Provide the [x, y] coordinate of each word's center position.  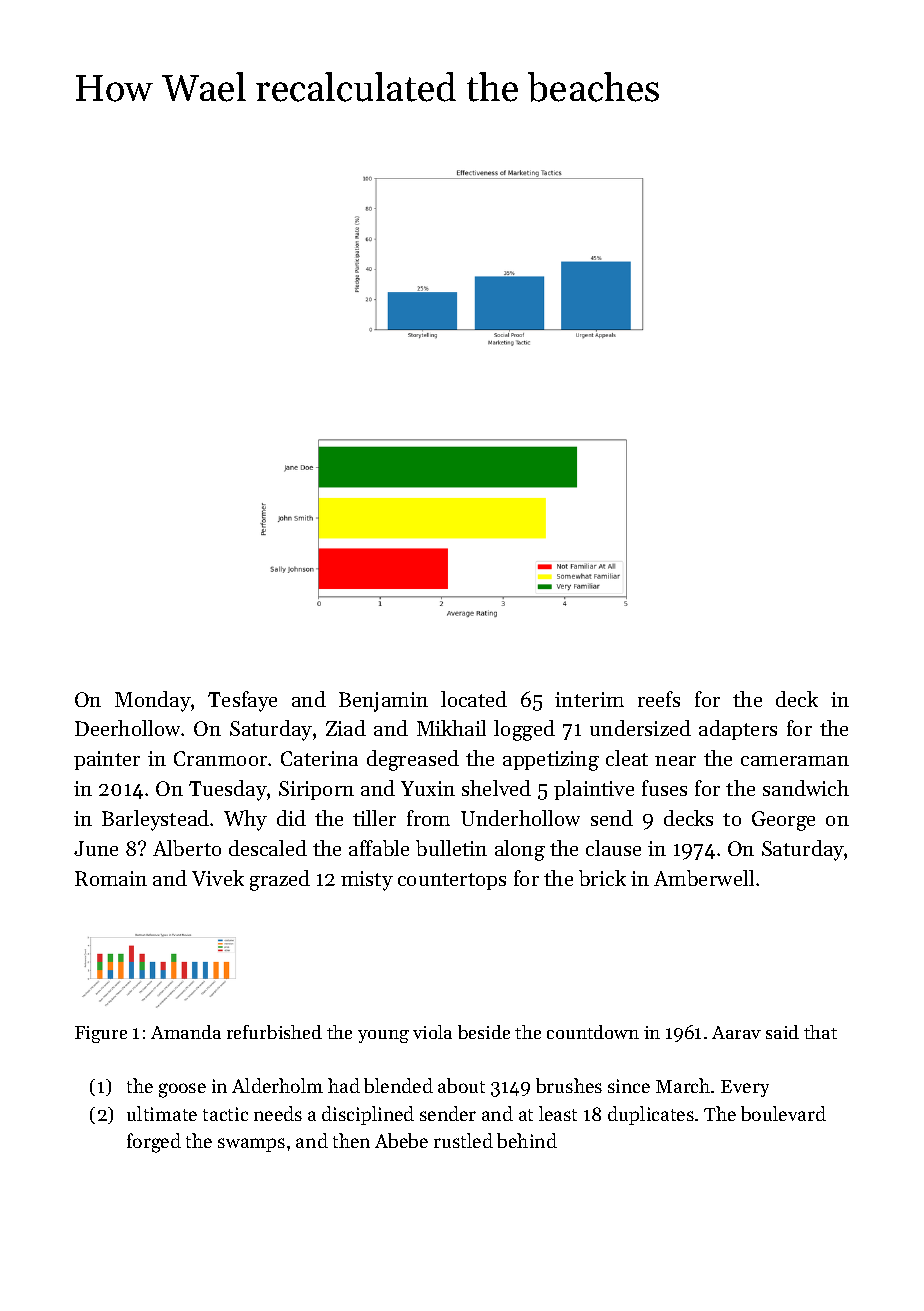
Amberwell [704, 878]
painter [107, 760]
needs [278, 1113]
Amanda [186, 1032]
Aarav [736, 1032]
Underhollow [520, 818]
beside [484, 1032]
